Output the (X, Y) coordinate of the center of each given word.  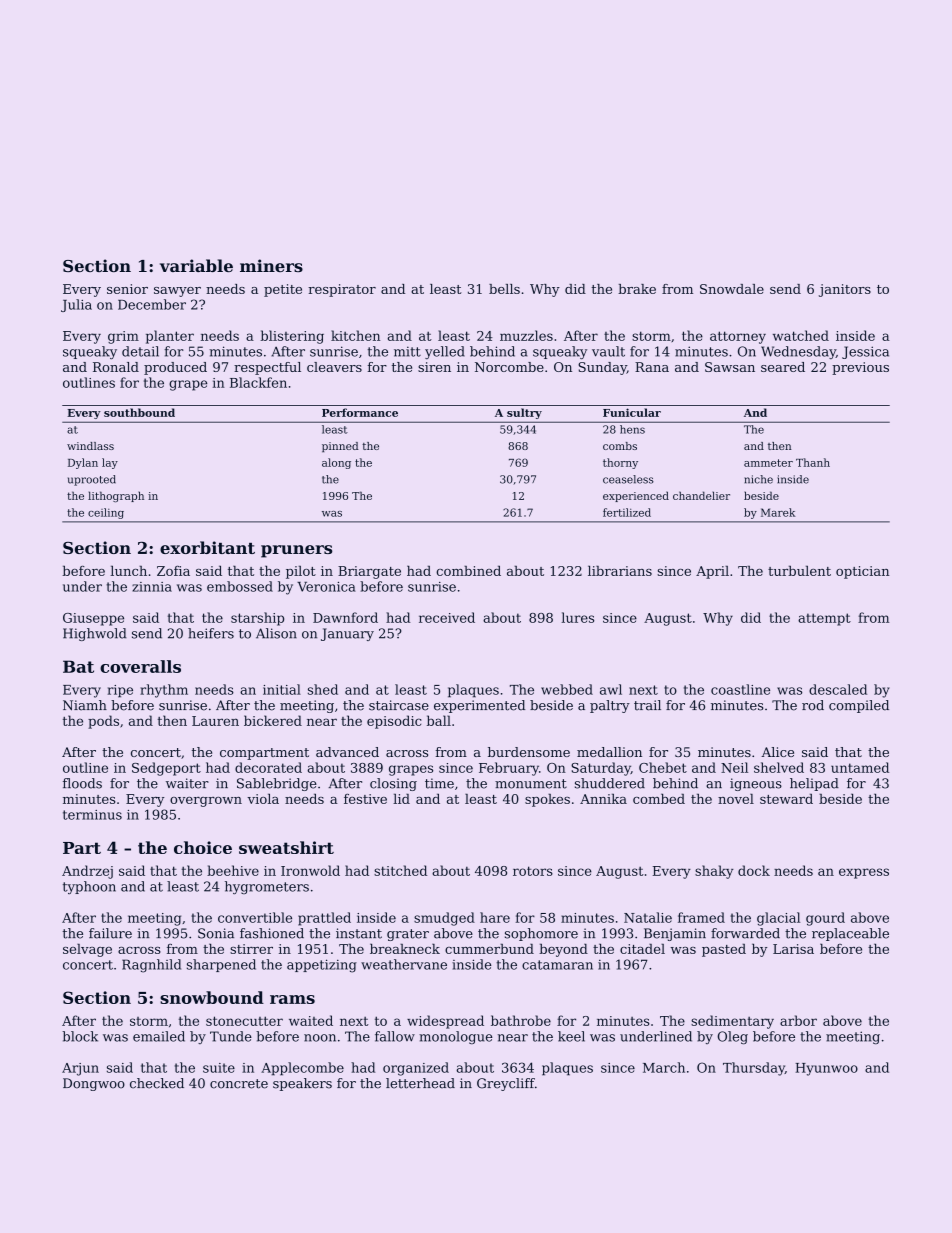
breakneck (405, 949)
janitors (845, 290)
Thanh (813, 462)
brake (637, 289)
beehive (233, 870)
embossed (240, 586)
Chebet (663, 767)
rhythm (164, 691)
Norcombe (509, 367)
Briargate (369, 572)
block (80, 1036)
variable (196, 265)
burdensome (529, 752)
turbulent (799, 571)
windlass (90, 446)
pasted (724, 950)
